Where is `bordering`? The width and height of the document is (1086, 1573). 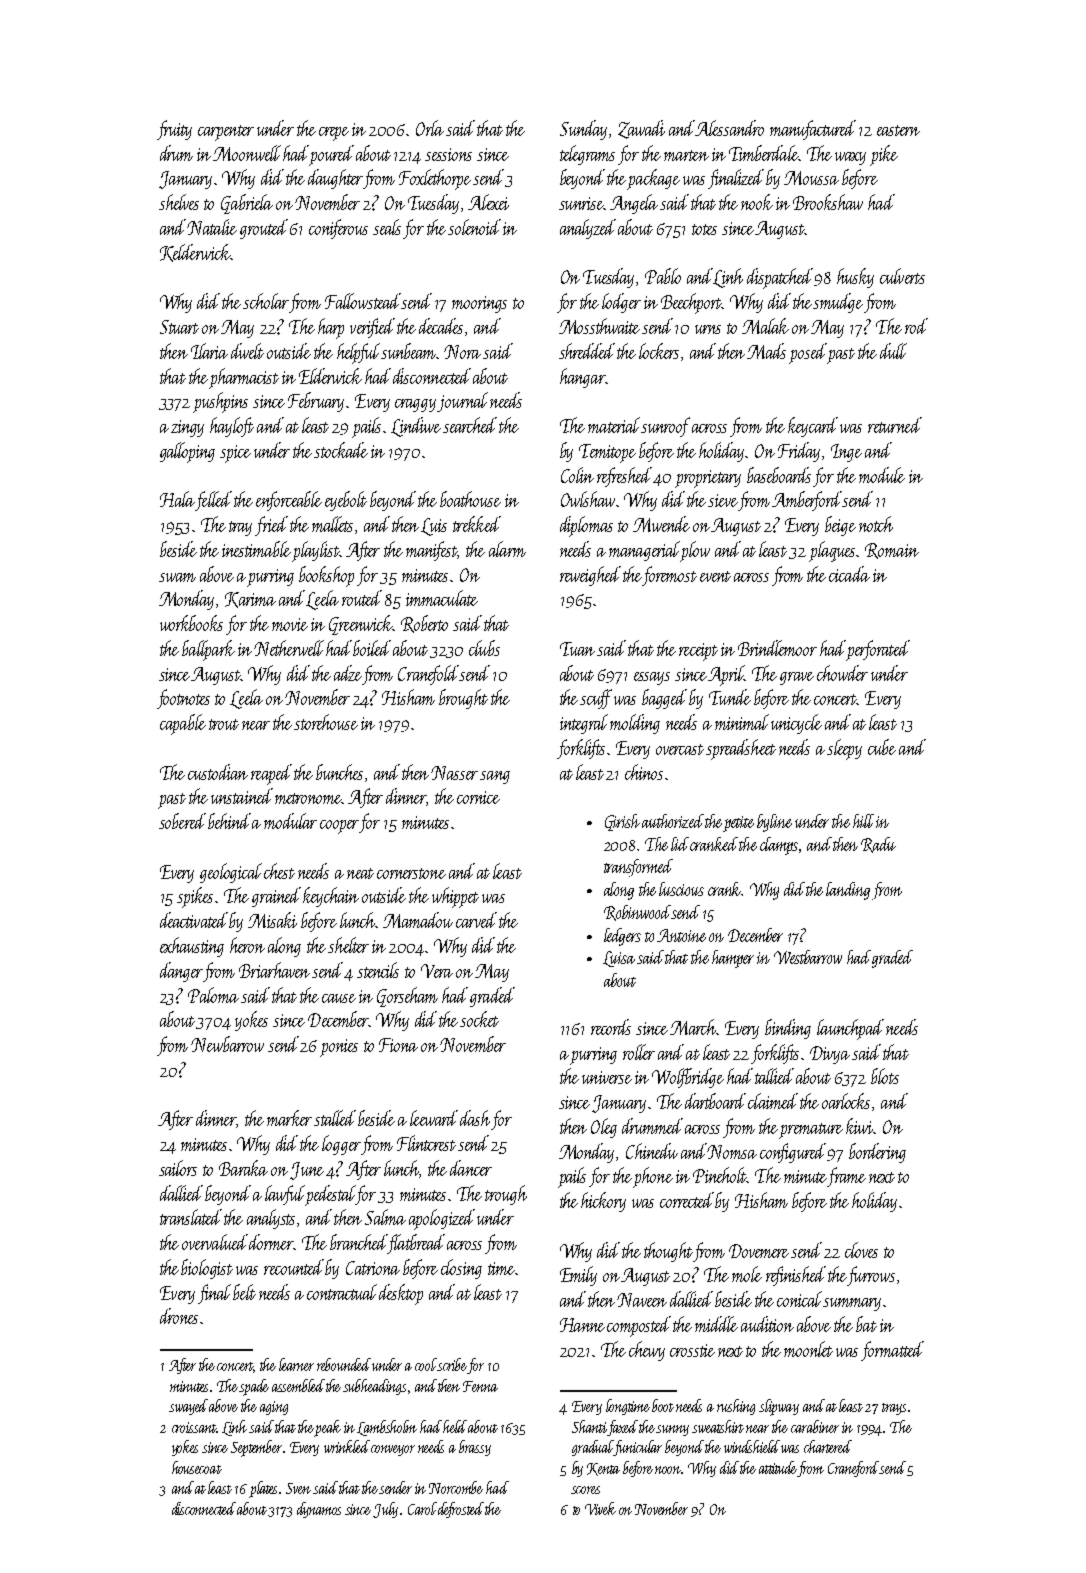 bordering is located at coordinates (877, 1153).
